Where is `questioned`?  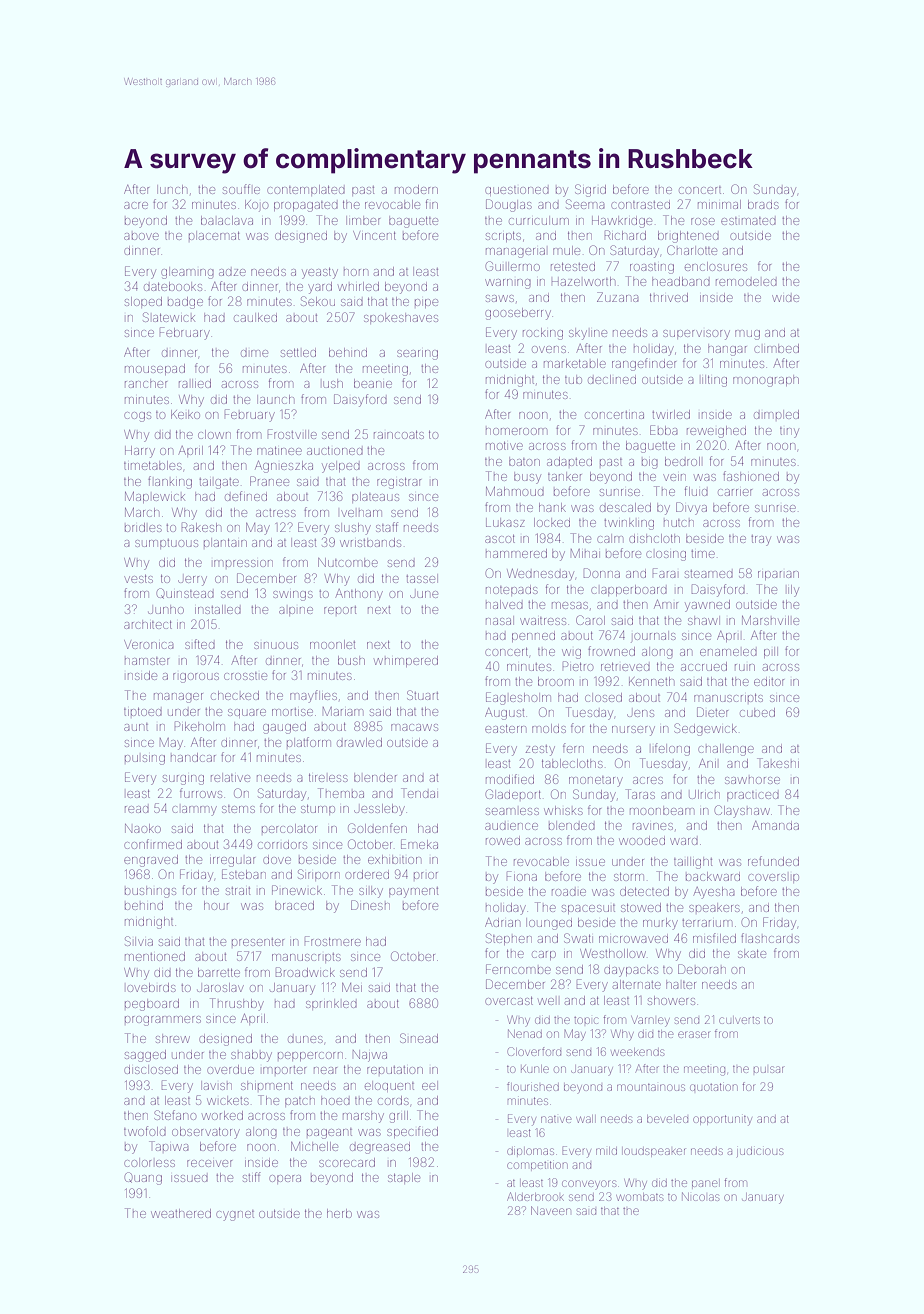
questioned is located at coordinates (517, 190).
